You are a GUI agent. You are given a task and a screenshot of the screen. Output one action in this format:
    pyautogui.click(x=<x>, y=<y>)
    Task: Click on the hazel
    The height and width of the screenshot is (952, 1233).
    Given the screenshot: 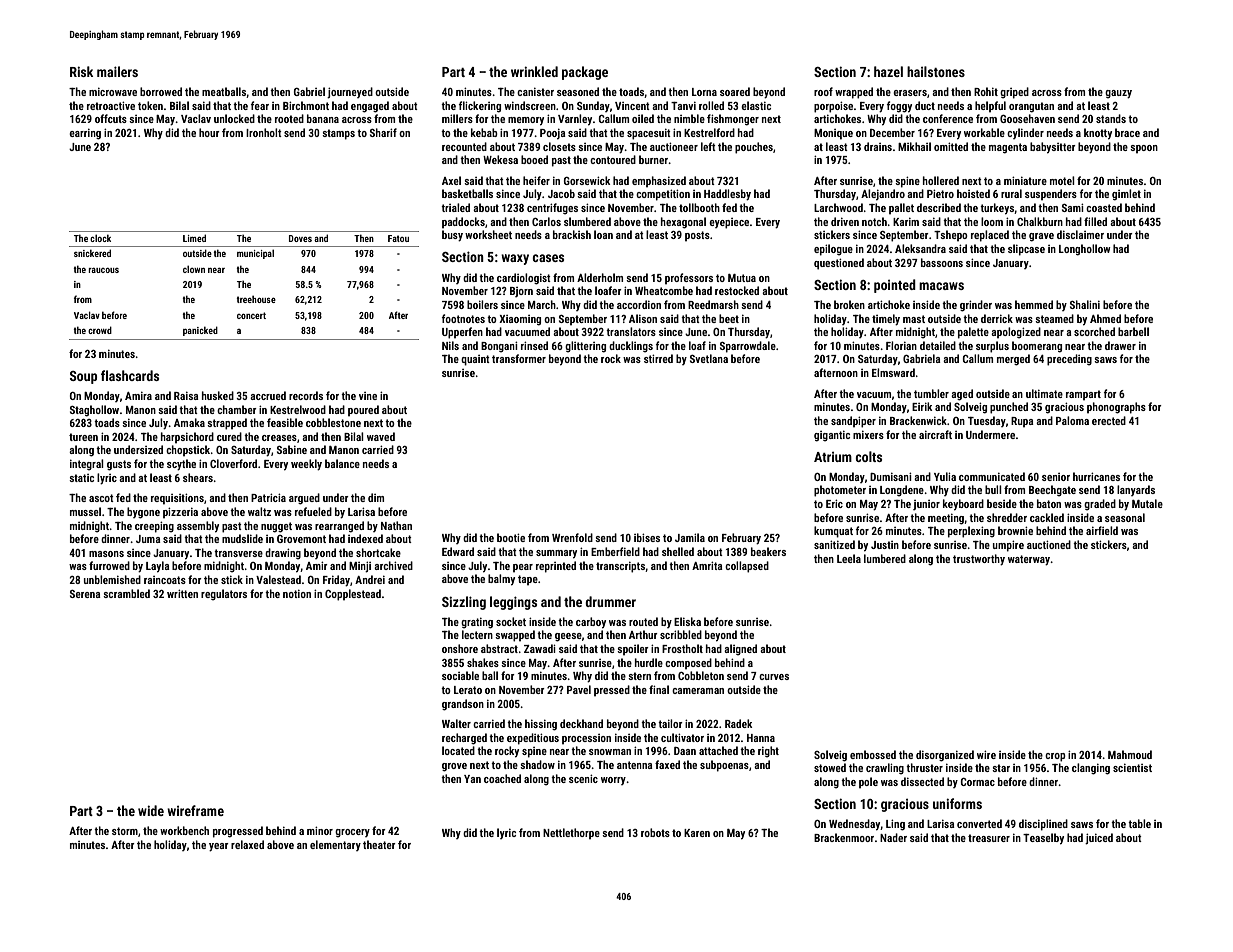 What is the action you would take?
    pyautogui.click(x=888, y=71)
